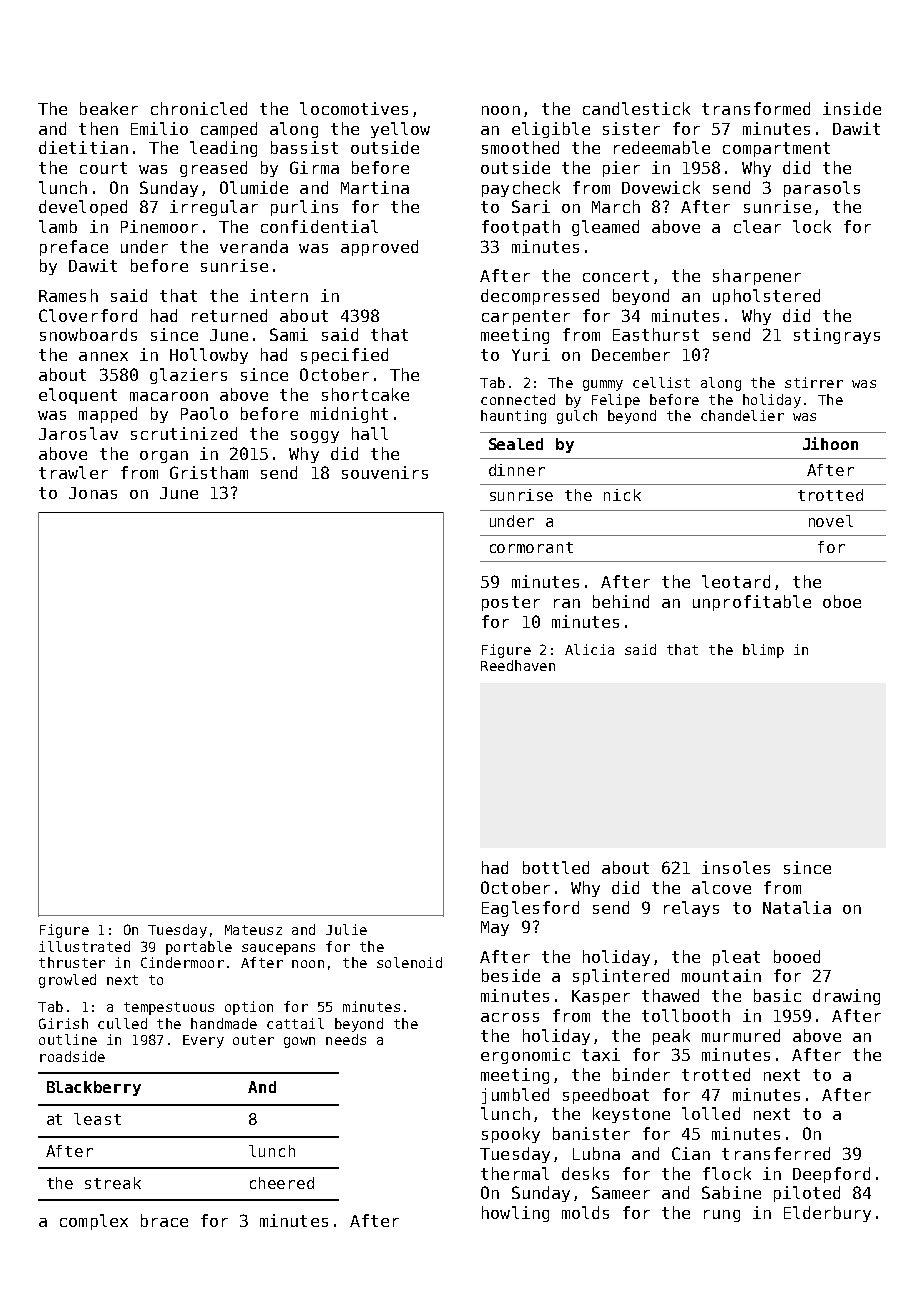 The width and height of the screenshot is (924, 1308). I want to click on molds, so click(585, 1212).
